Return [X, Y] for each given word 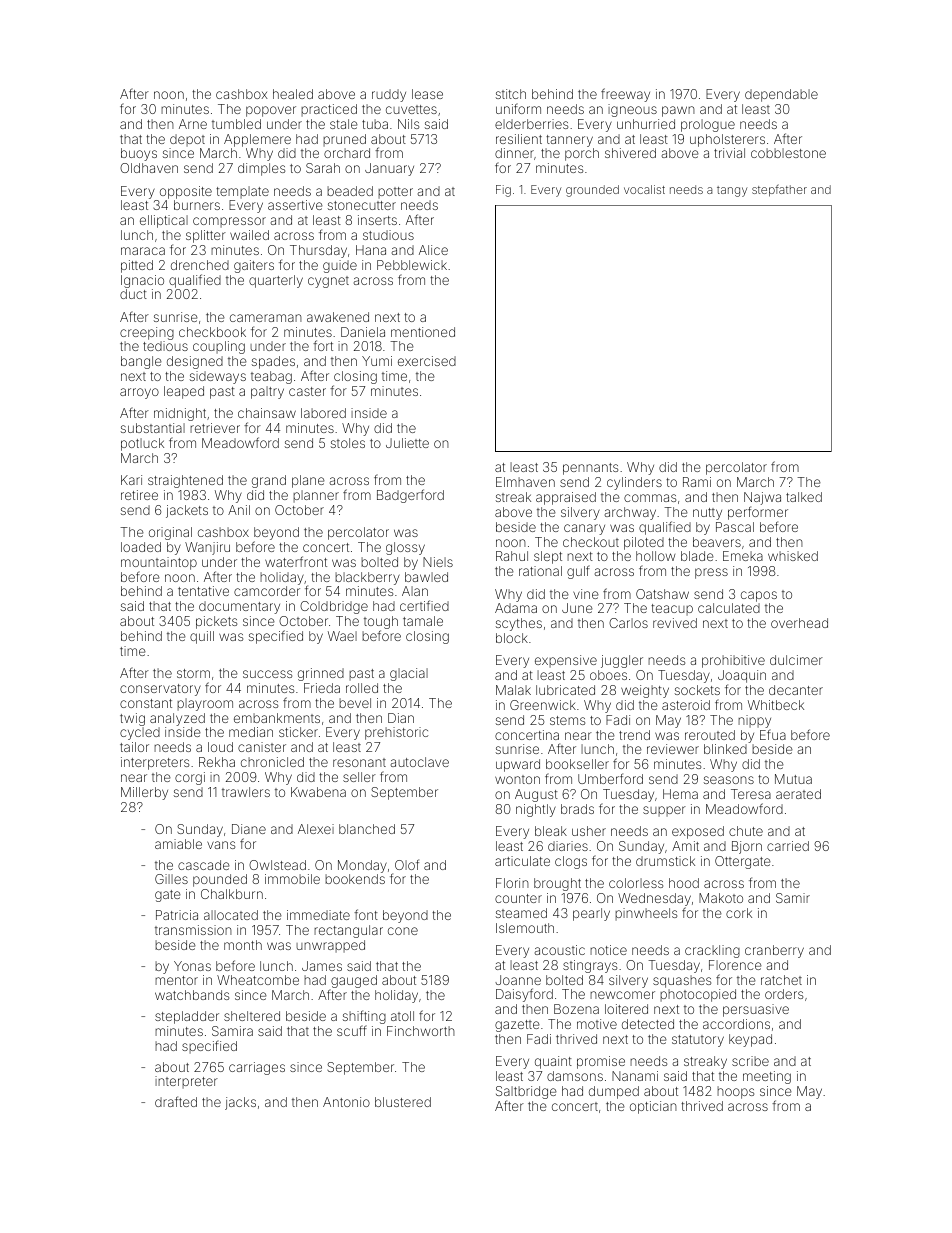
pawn [678, 111]
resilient [519, 139]
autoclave [420, 762]
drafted [176, 1101]
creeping [147, 333]
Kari [131, 480]
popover [271, 111]
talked [804, 497]
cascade [204, 865]
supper [664, 811]
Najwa [762, 498]
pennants [590, 469]
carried [788, 846]
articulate [522, 861]
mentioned [423, 332]
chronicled [272, 762]
